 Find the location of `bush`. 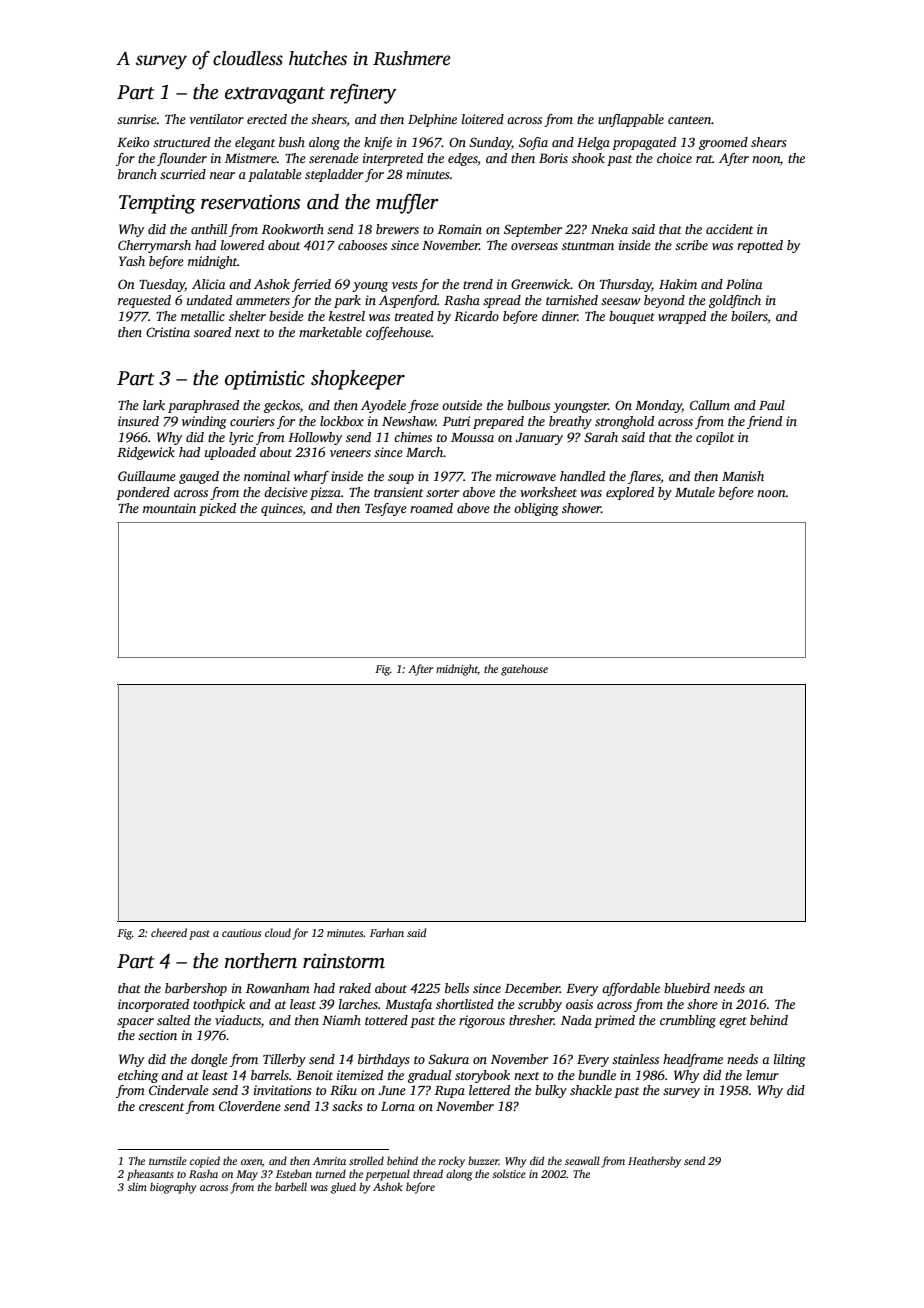

bush is located at coordinates (292, 142).
